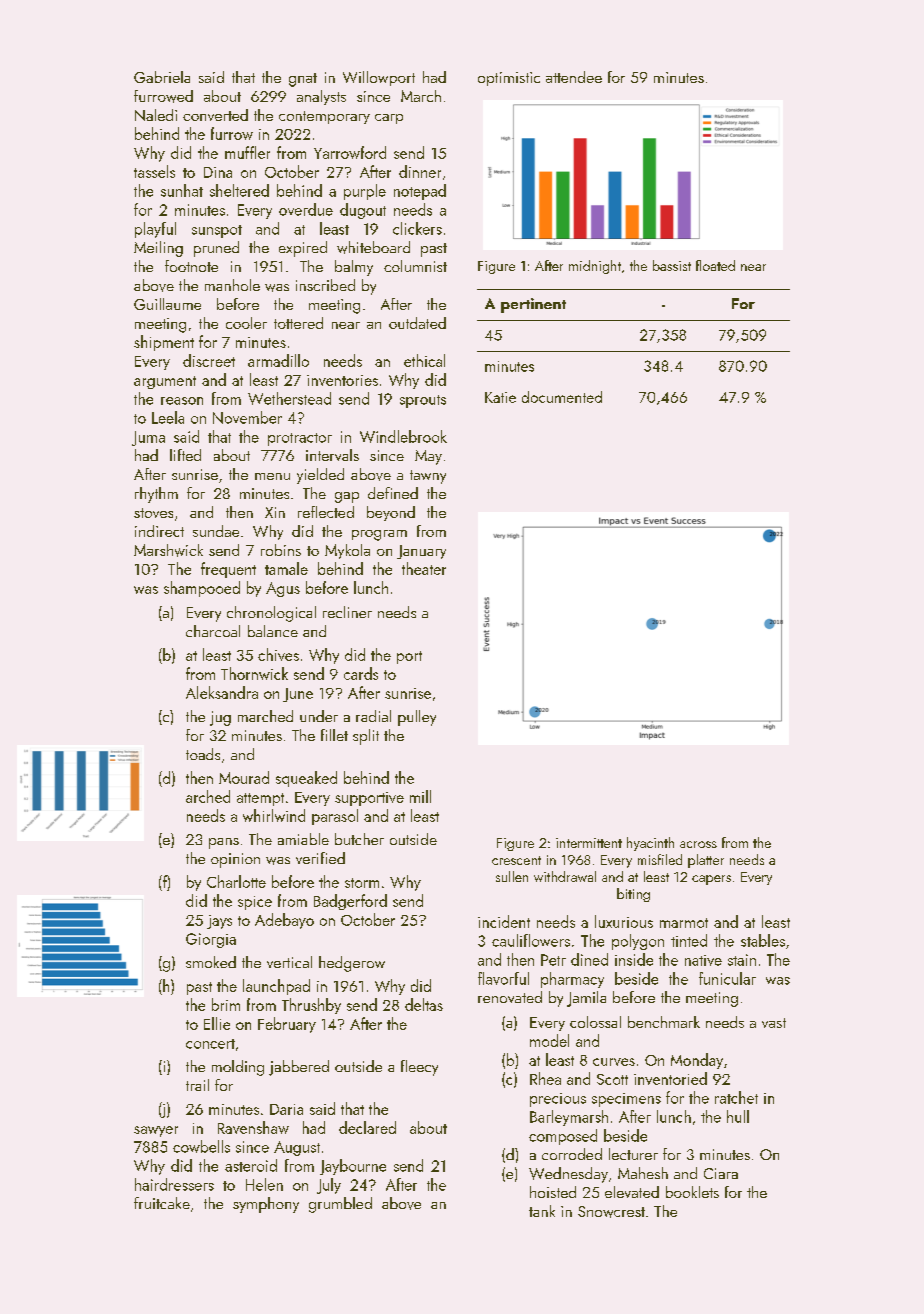 This screenshot has width=924, height=1314. I want to click on attendee, so click(574, 77).
